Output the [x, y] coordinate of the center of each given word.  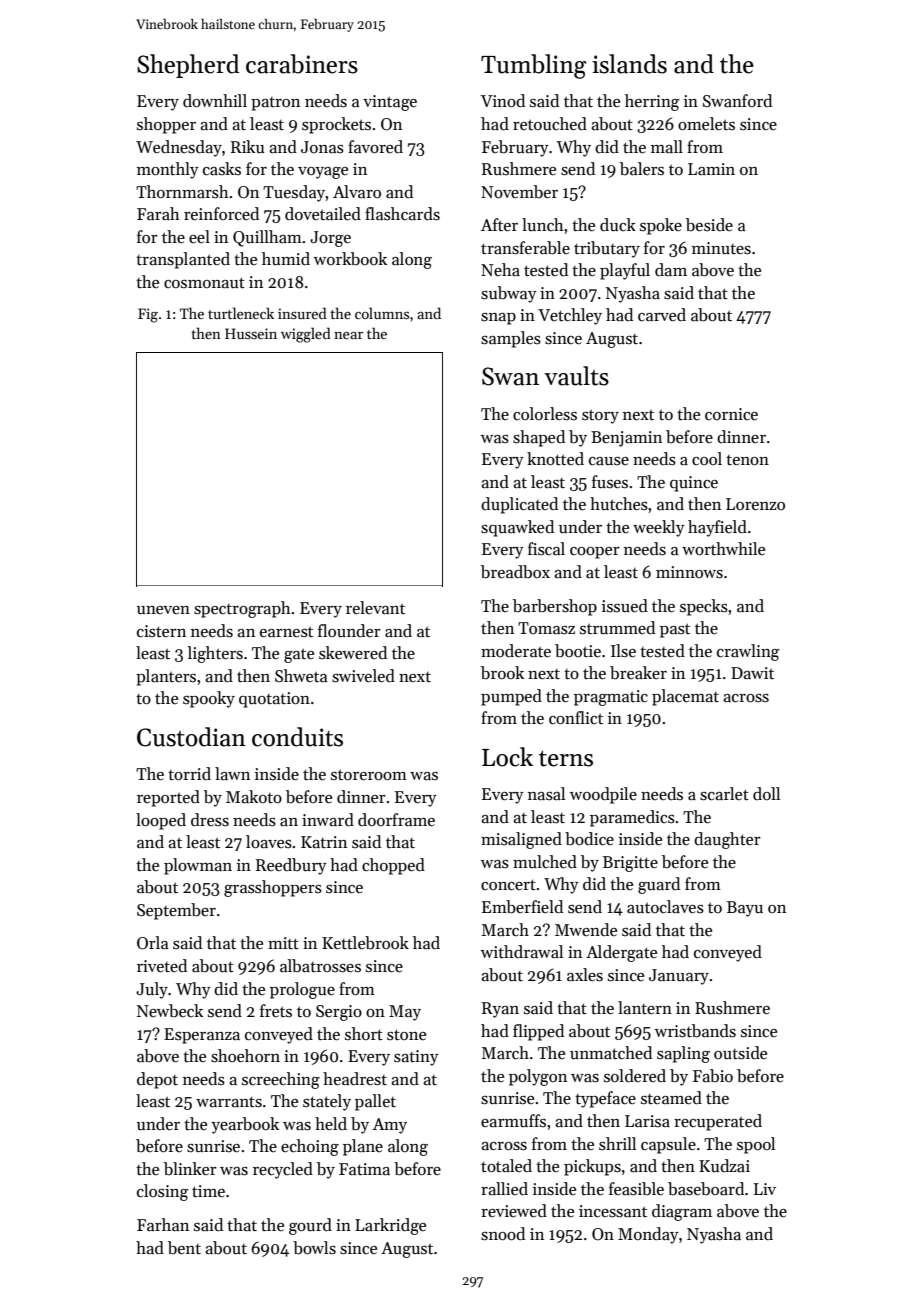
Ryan [500, 1010]
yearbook [245, 1125]
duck [618, 224]
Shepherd [188, 66]
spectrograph [242, 609]
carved [662, 315]
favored [375, 147]
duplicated [519, 505]
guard [659, 885]
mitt [283, 943]
